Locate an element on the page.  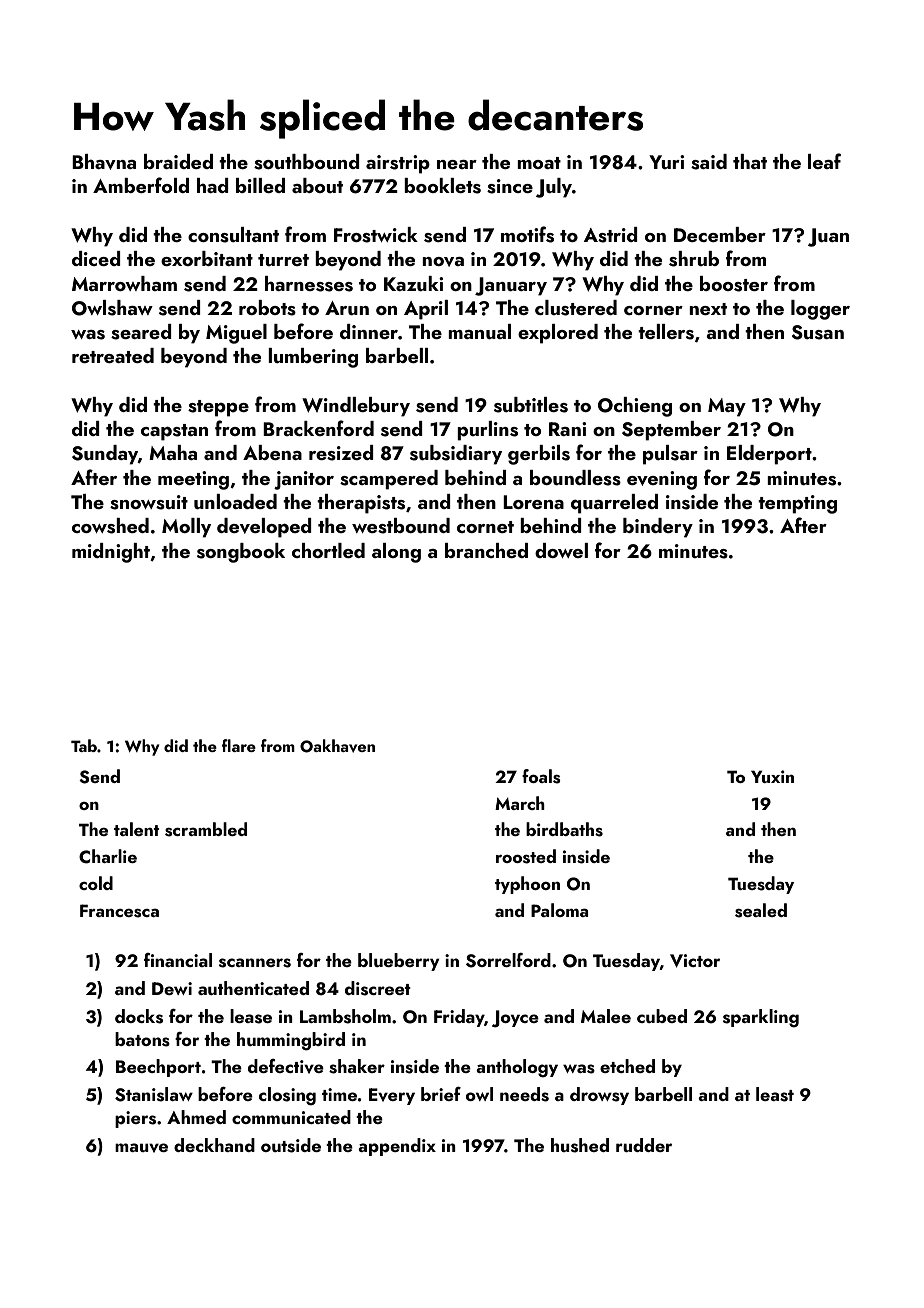
December is located at coordinates (720, 234).
